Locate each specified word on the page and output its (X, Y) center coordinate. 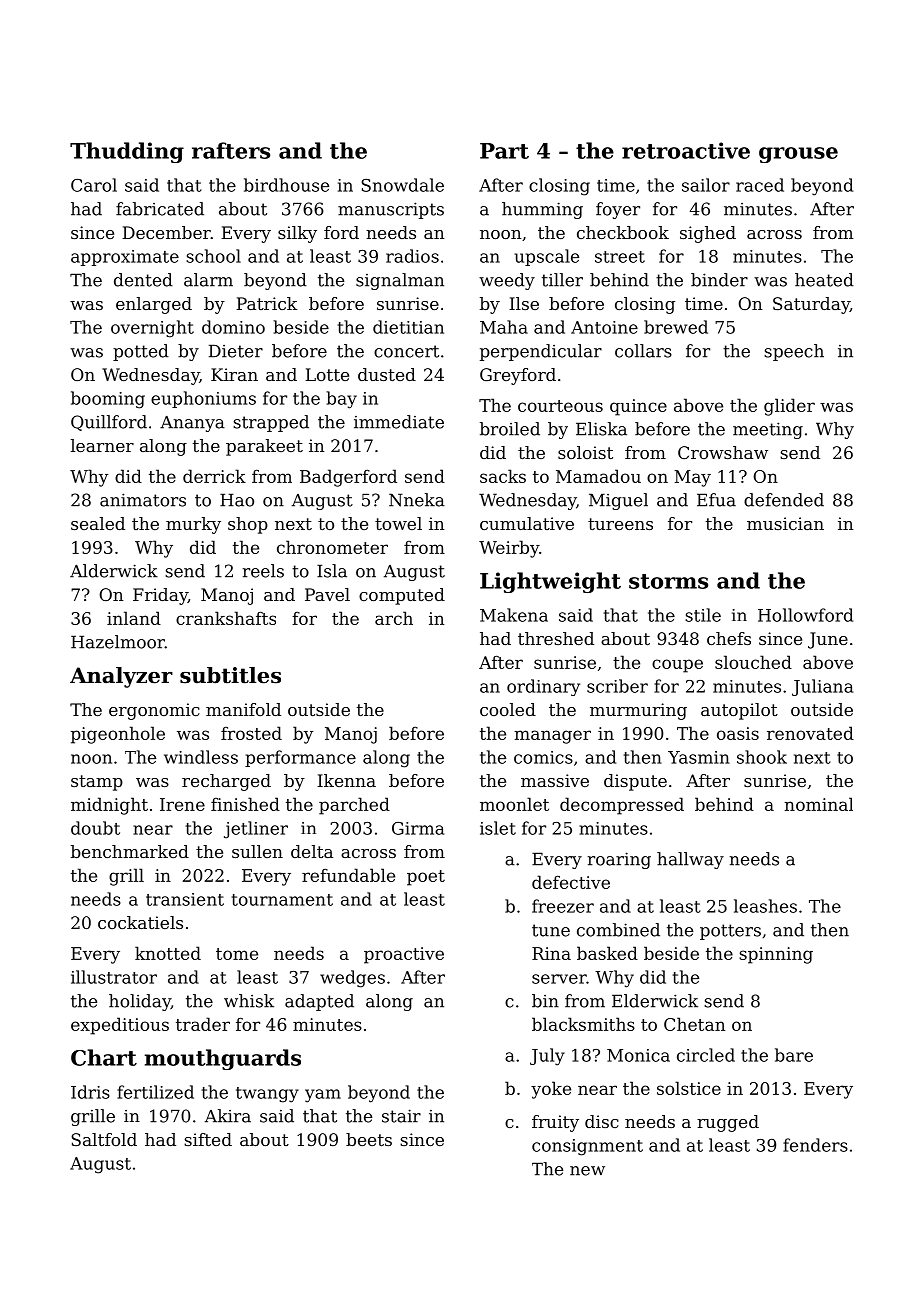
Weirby (509, 549)
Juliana (822, 687)
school (213, 256)
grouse (798, 155)
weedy (507, 281)
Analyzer (121, 677)
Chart (104, 1057)
